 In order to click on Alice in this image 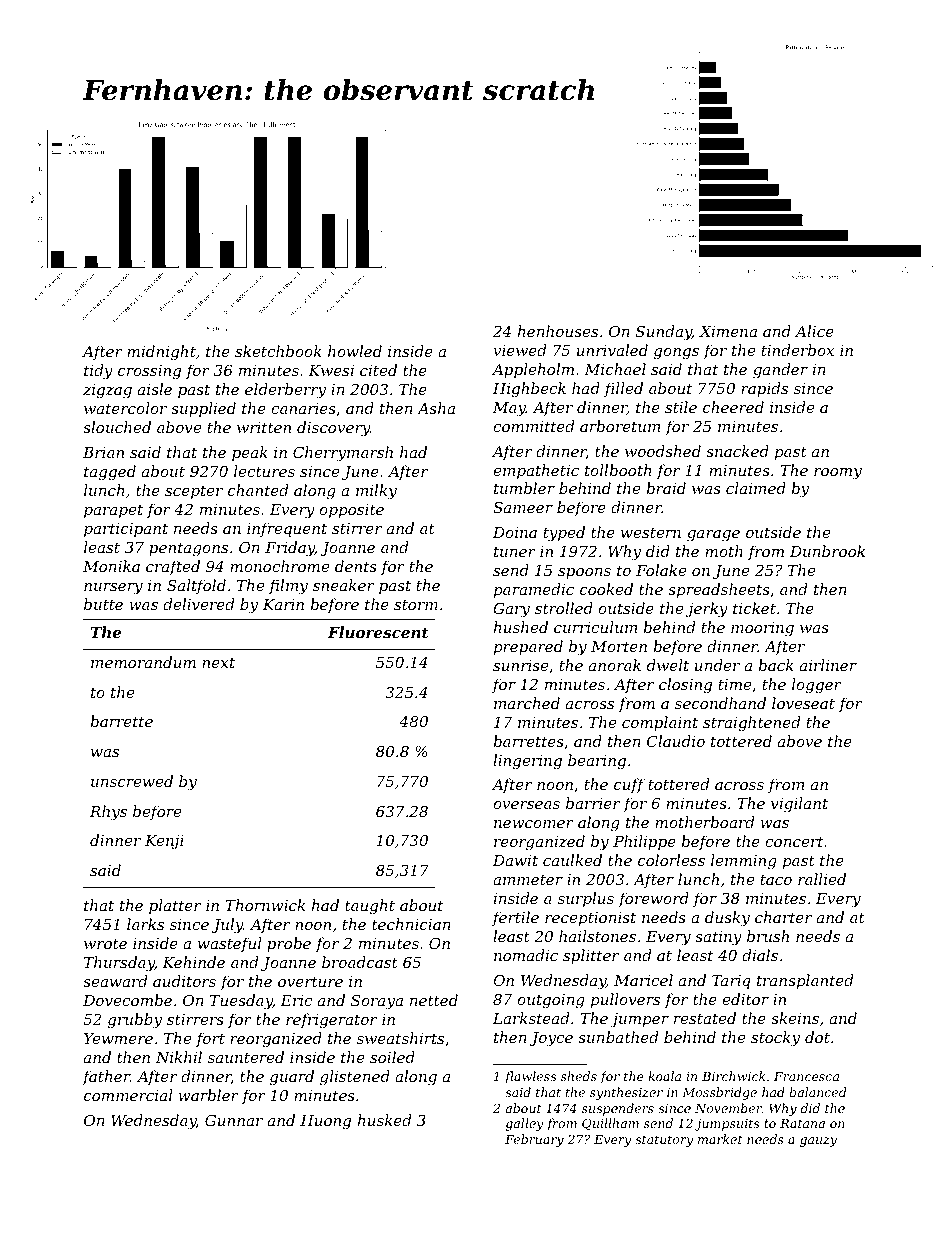, I will do `click(814, 331)`.
